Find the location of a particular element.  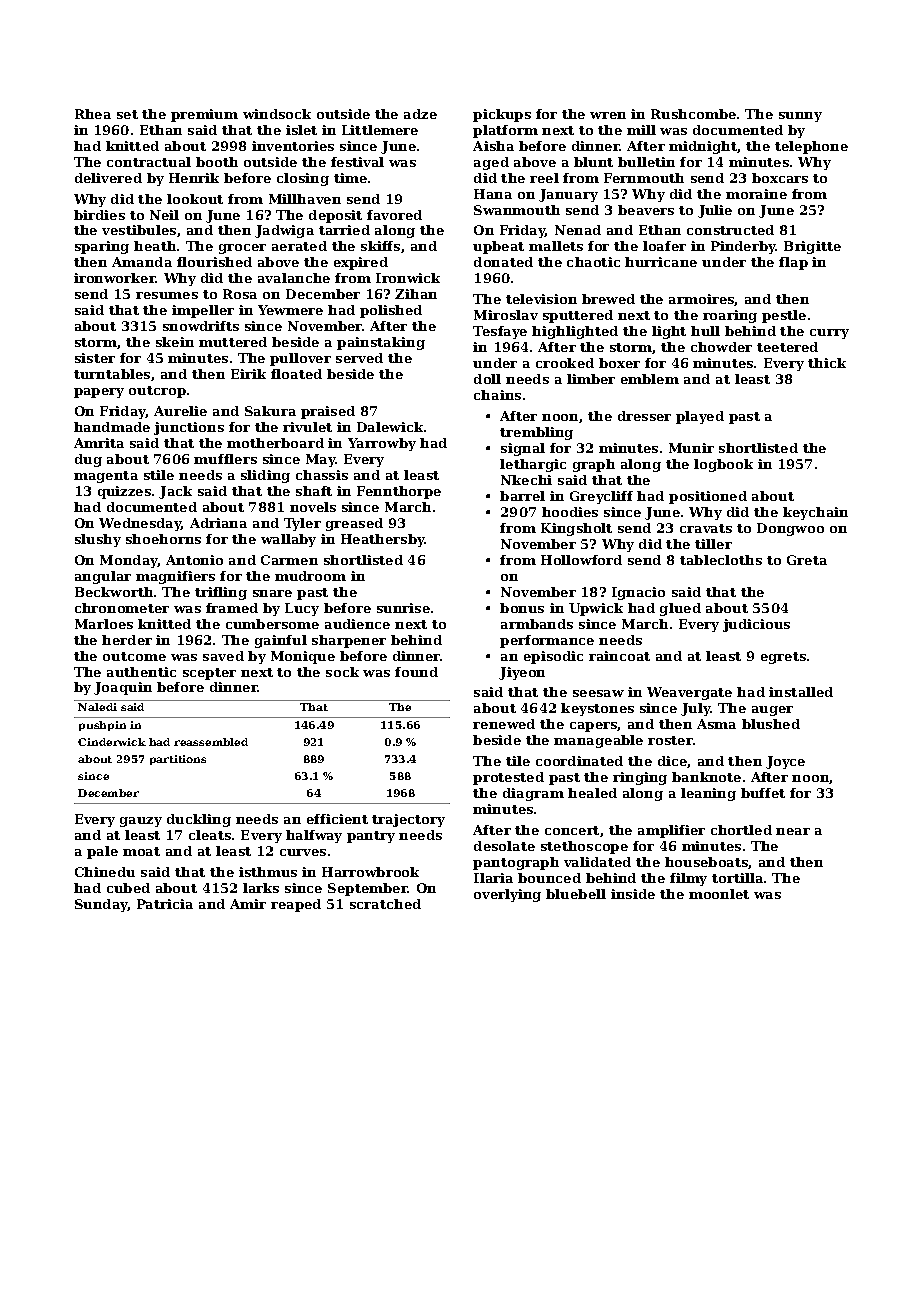

skiffs is located at coordinates (380, 246).
